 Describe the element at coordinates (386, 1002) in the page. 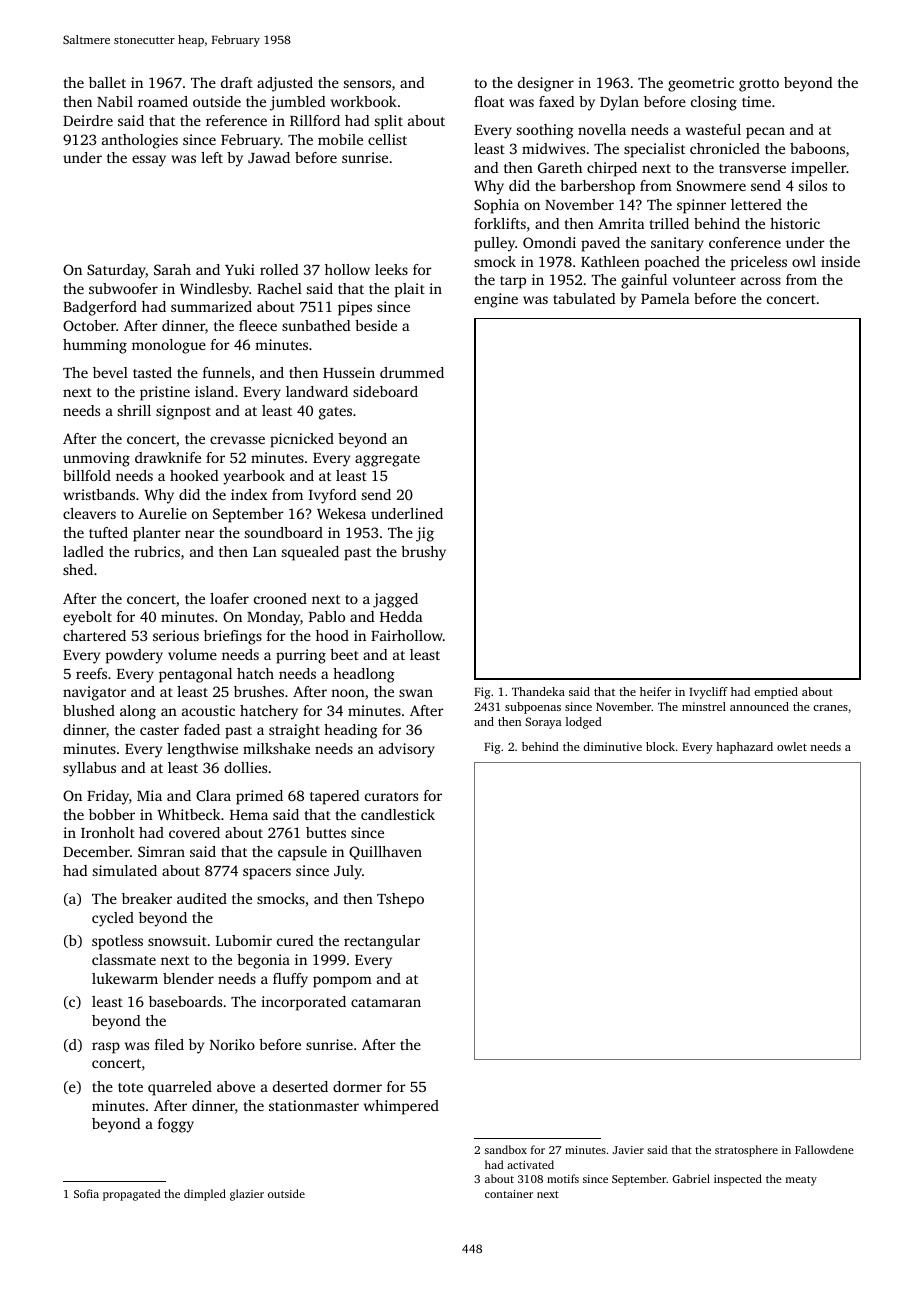

I see `catamaran` at that location.
